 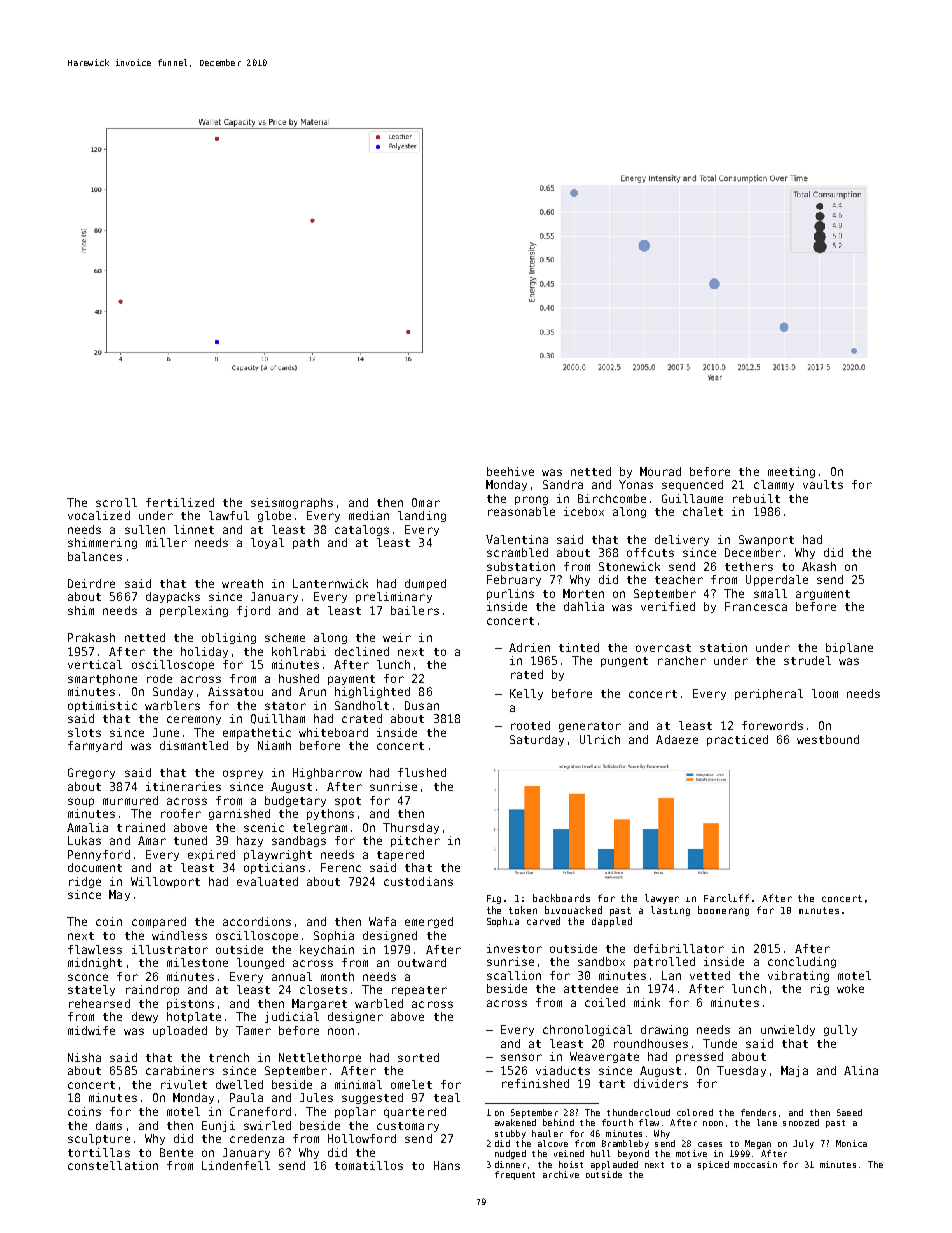 I want to click on median, so click(x=369, y=515).
